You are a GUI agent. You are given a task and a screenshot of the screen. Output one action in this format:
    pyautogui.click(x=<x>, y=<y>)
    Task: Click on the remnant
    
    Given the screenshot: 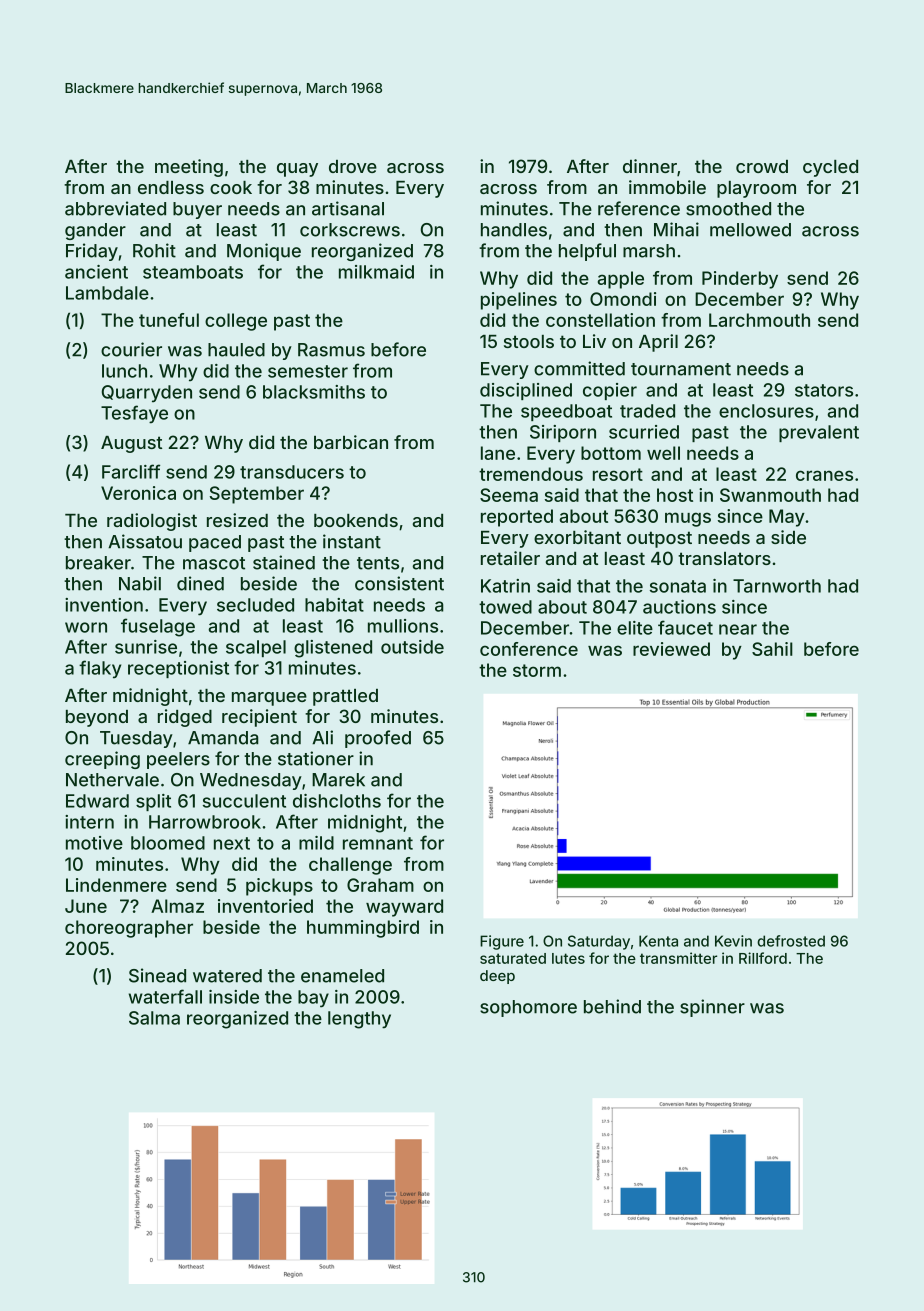 What is the action you would take?
    pyautogui.click(x=378, y=843)
